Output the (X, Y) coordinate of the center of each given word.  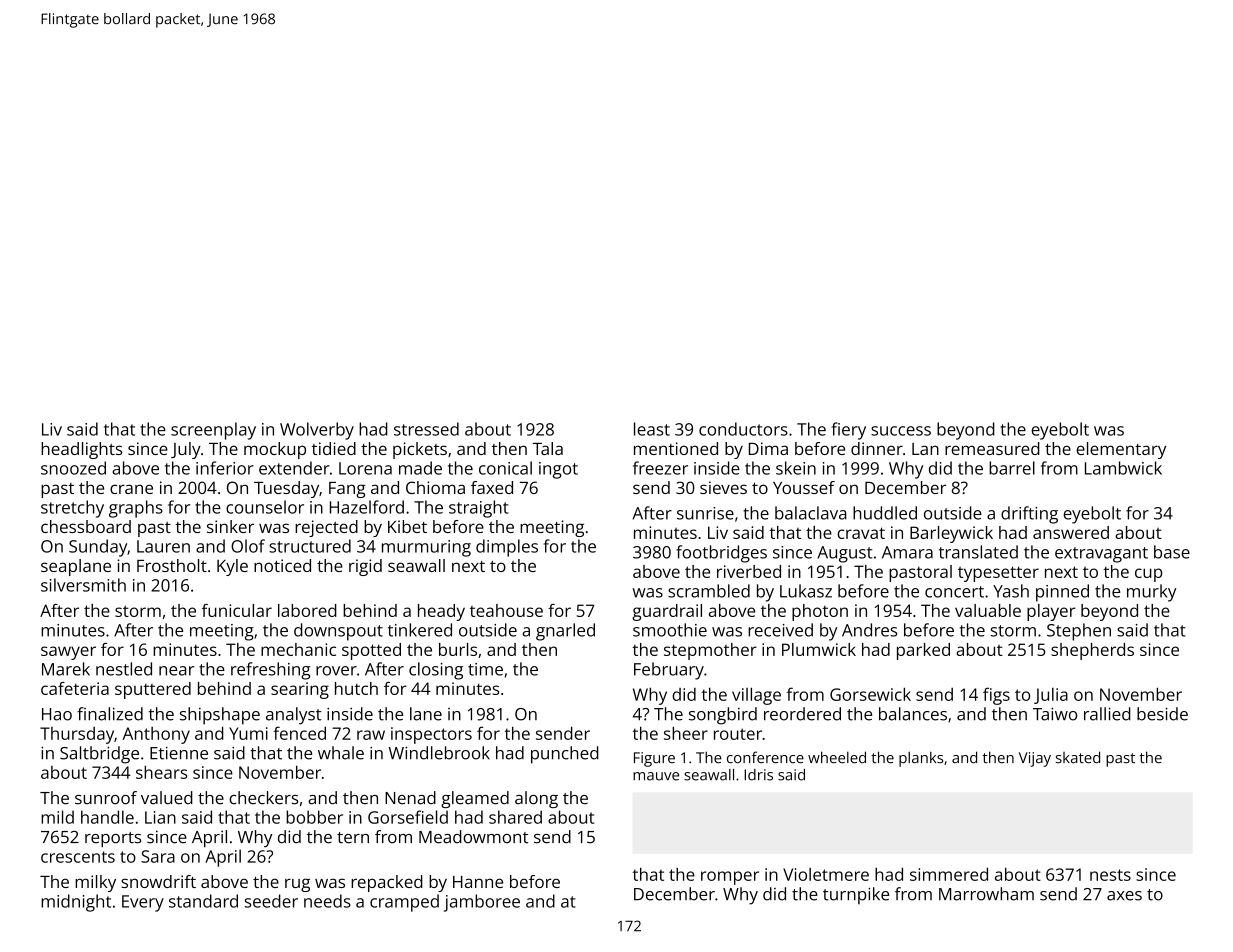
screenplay (213, 431)
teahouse (506, 610)
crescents (78, 857)
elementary (1121, 450)
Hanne (478, 882)
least (652, 429)
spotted (371, 651)
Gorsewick (870, 694)
